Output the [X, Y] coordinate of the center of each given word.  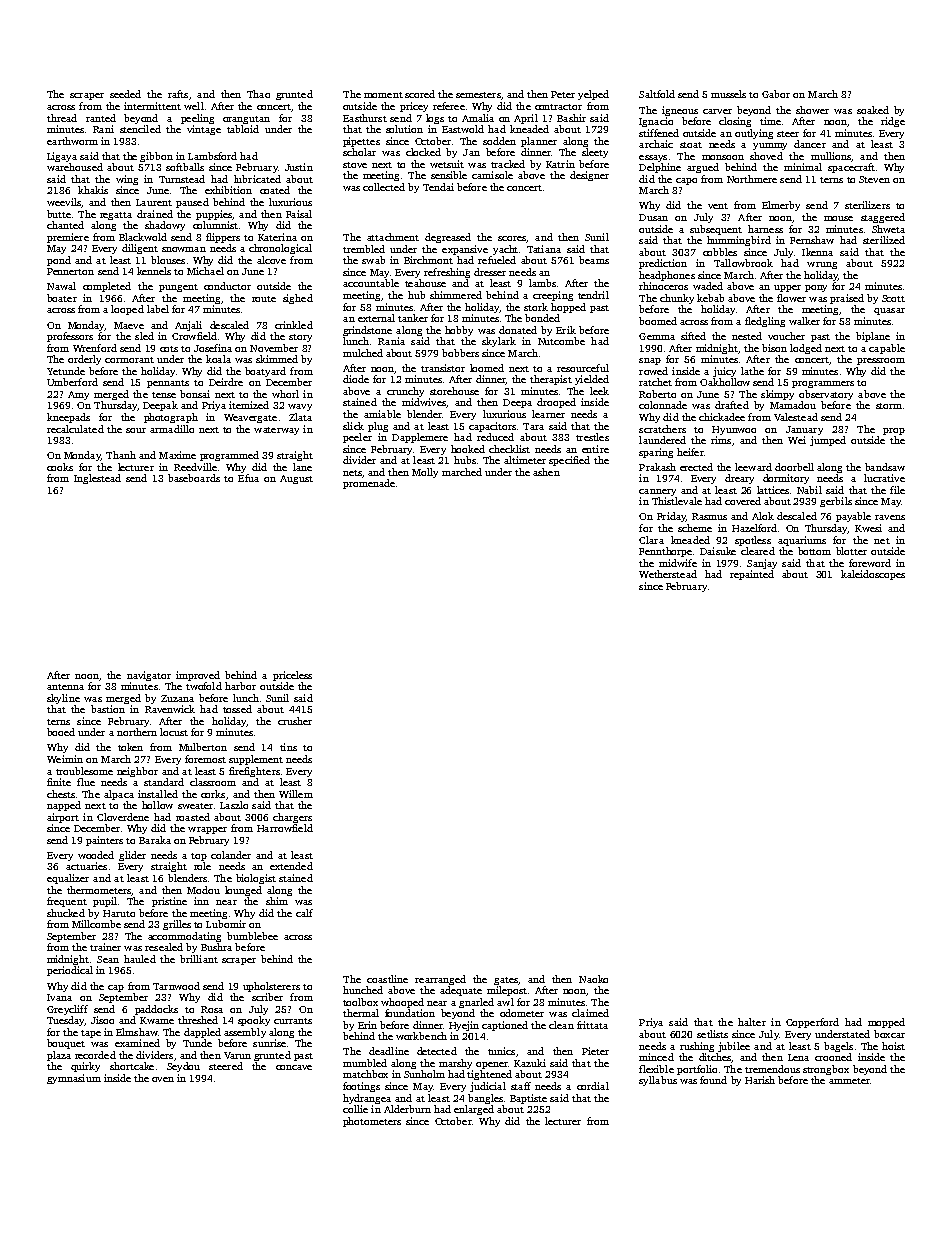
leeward [753, 467]
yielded [592, 380]
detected [437, 1051]
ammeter [849, 1081]
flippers [223, 238]
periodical [70, 971]
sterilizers [867, 205]
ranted [101, 118]
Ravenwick [170, 709]
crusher [295, 721]
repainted [752, 575]
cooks [60, 467]
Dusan [653, 217]
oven [163, 1079]
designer [589, 176]
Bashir [571, 118]
